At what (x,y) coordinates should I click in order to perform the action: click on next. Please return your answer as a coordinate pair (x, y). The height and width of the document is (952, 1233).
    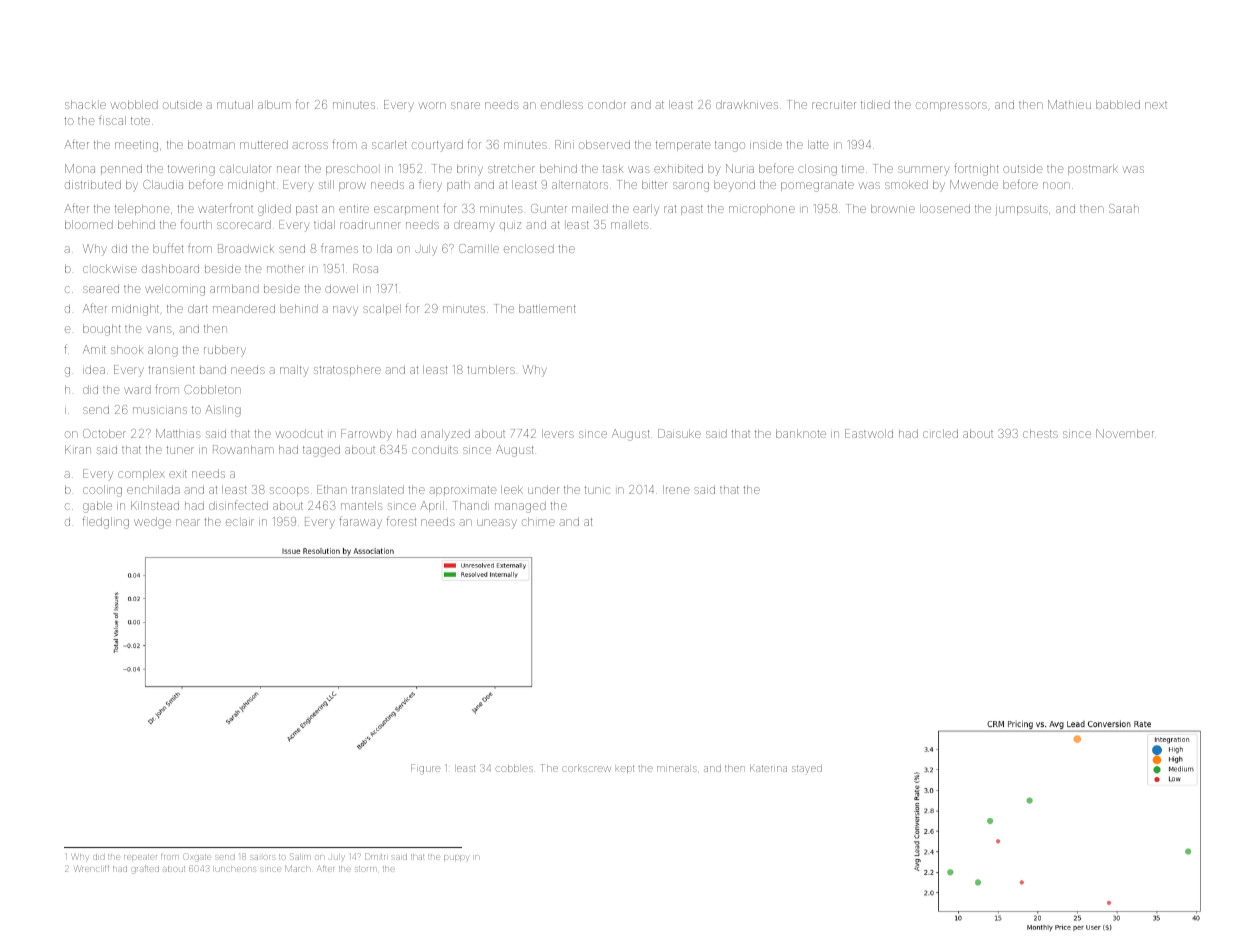
    Looking at the image, I should click on (1156, 105).
